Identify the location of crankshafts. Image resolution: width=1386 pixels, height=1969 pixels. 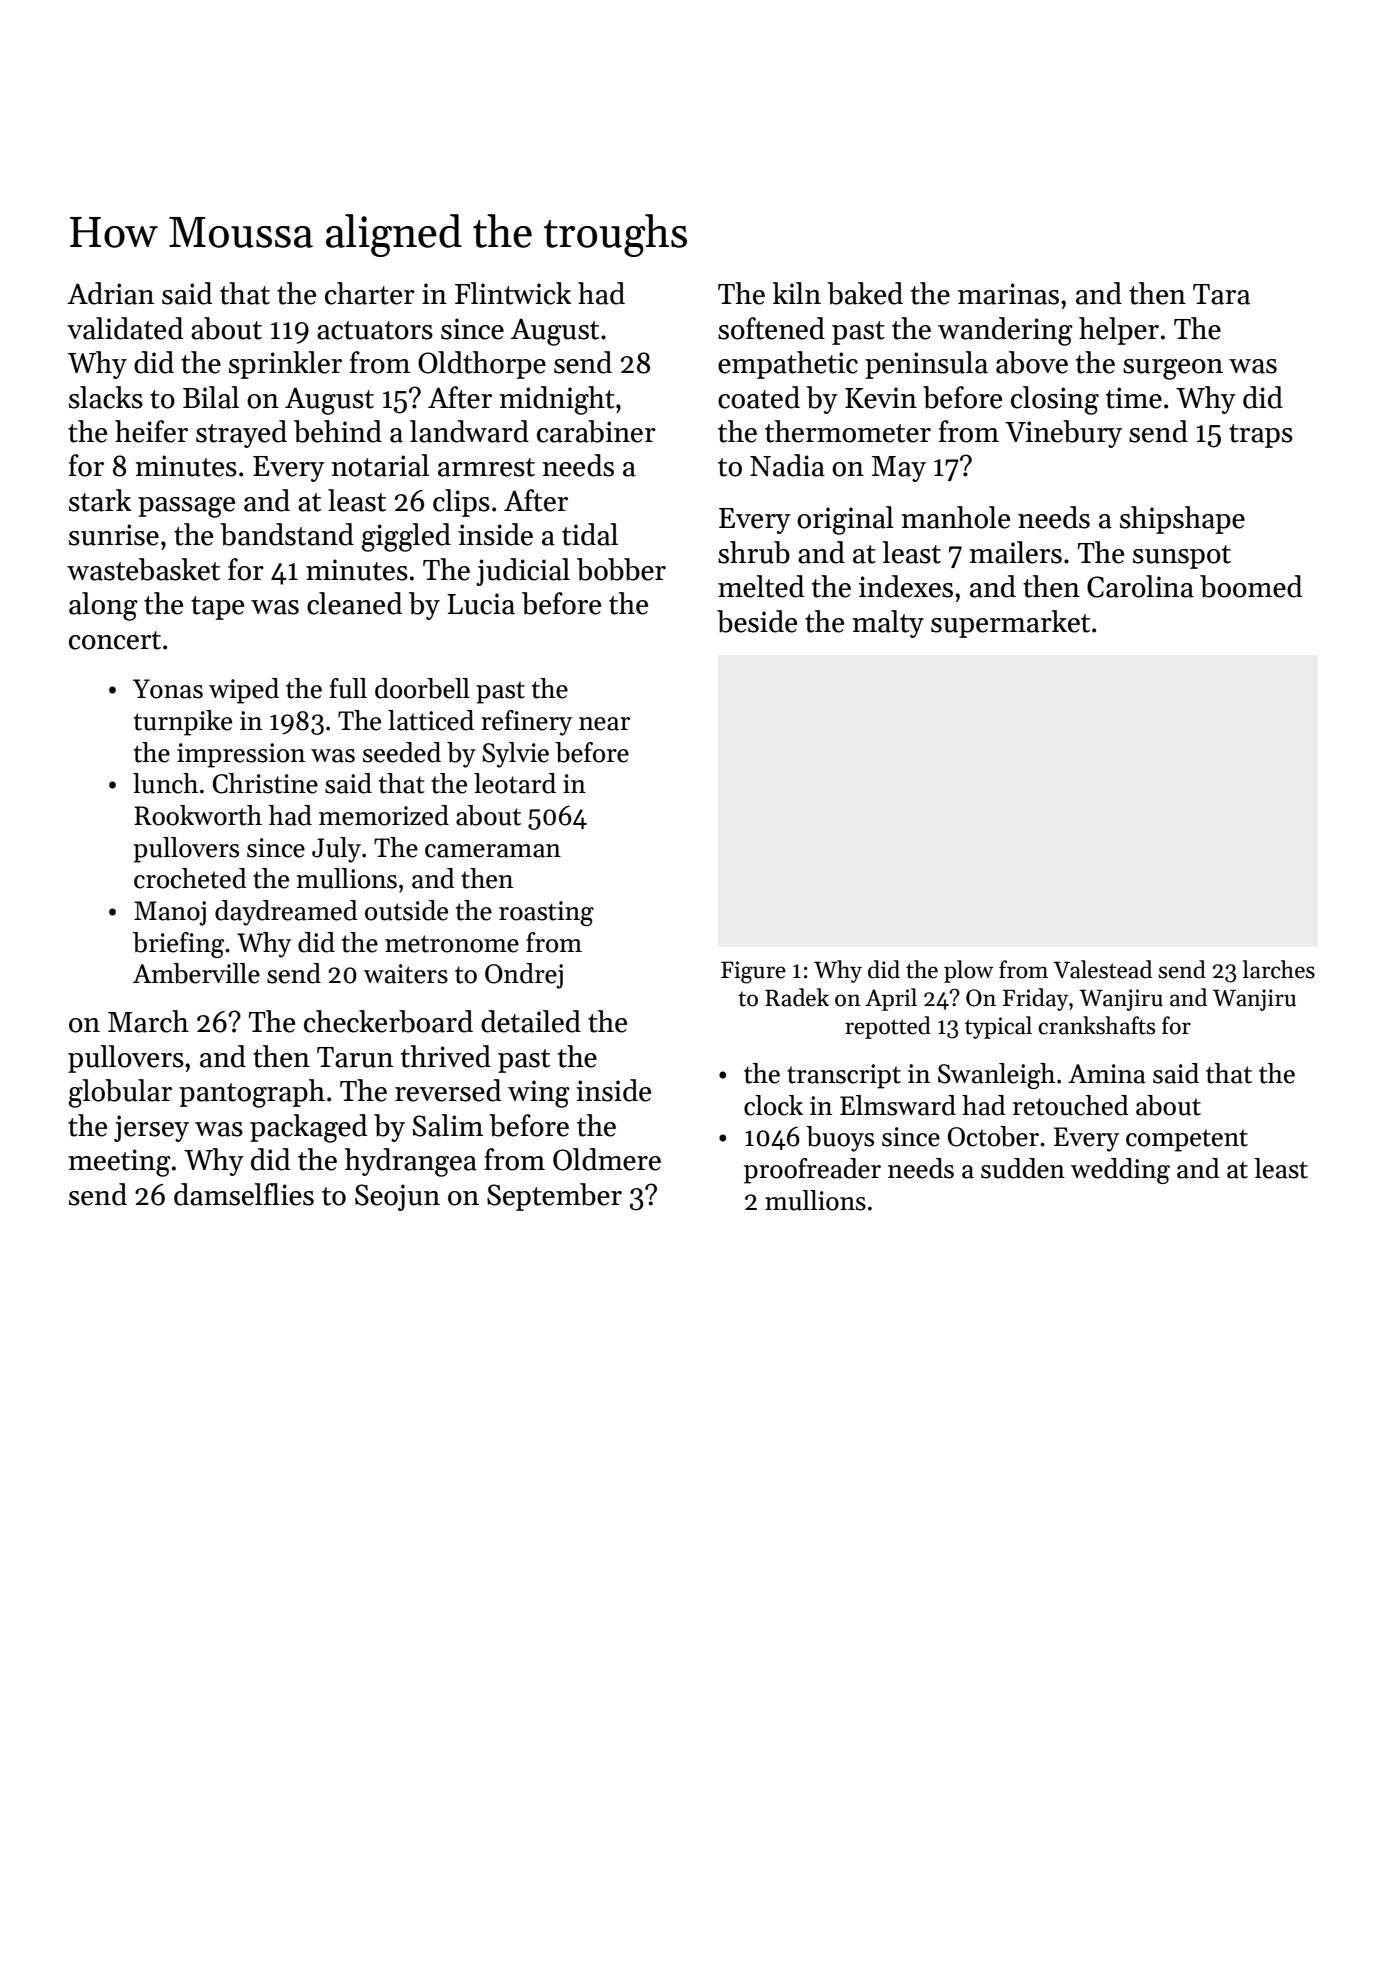
(1096, 1025).
